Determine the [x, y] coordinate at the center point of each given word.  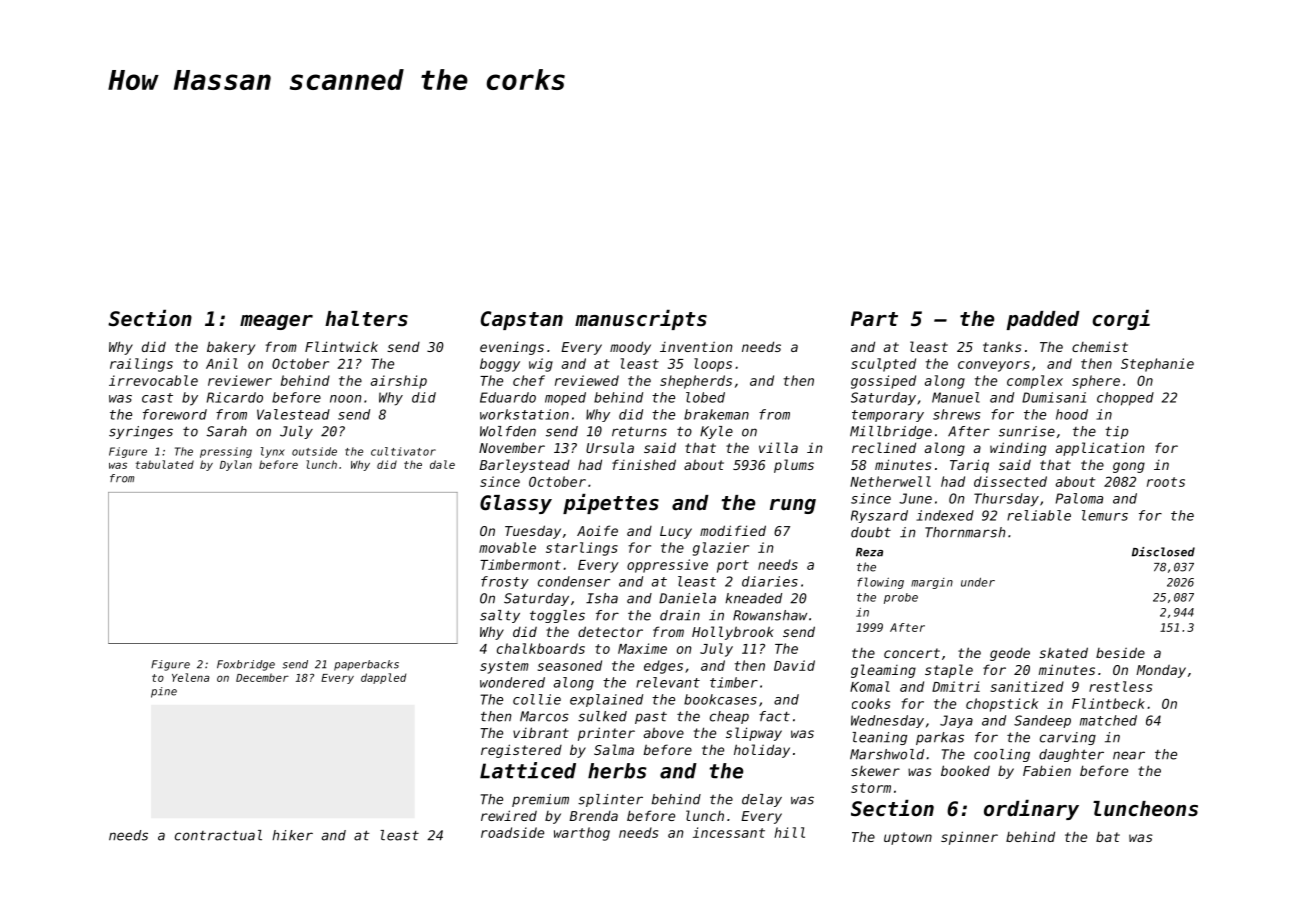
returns [639, 432]
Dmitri [956, 686]
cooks [871, 703]
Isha [602, 598]
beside [1120, 652]
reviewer [240, 380]
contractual [218, 835]
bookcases [720, 699]
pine [164, 692]
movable [507, 547]
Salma [614, 749]
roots [1166, 482]
